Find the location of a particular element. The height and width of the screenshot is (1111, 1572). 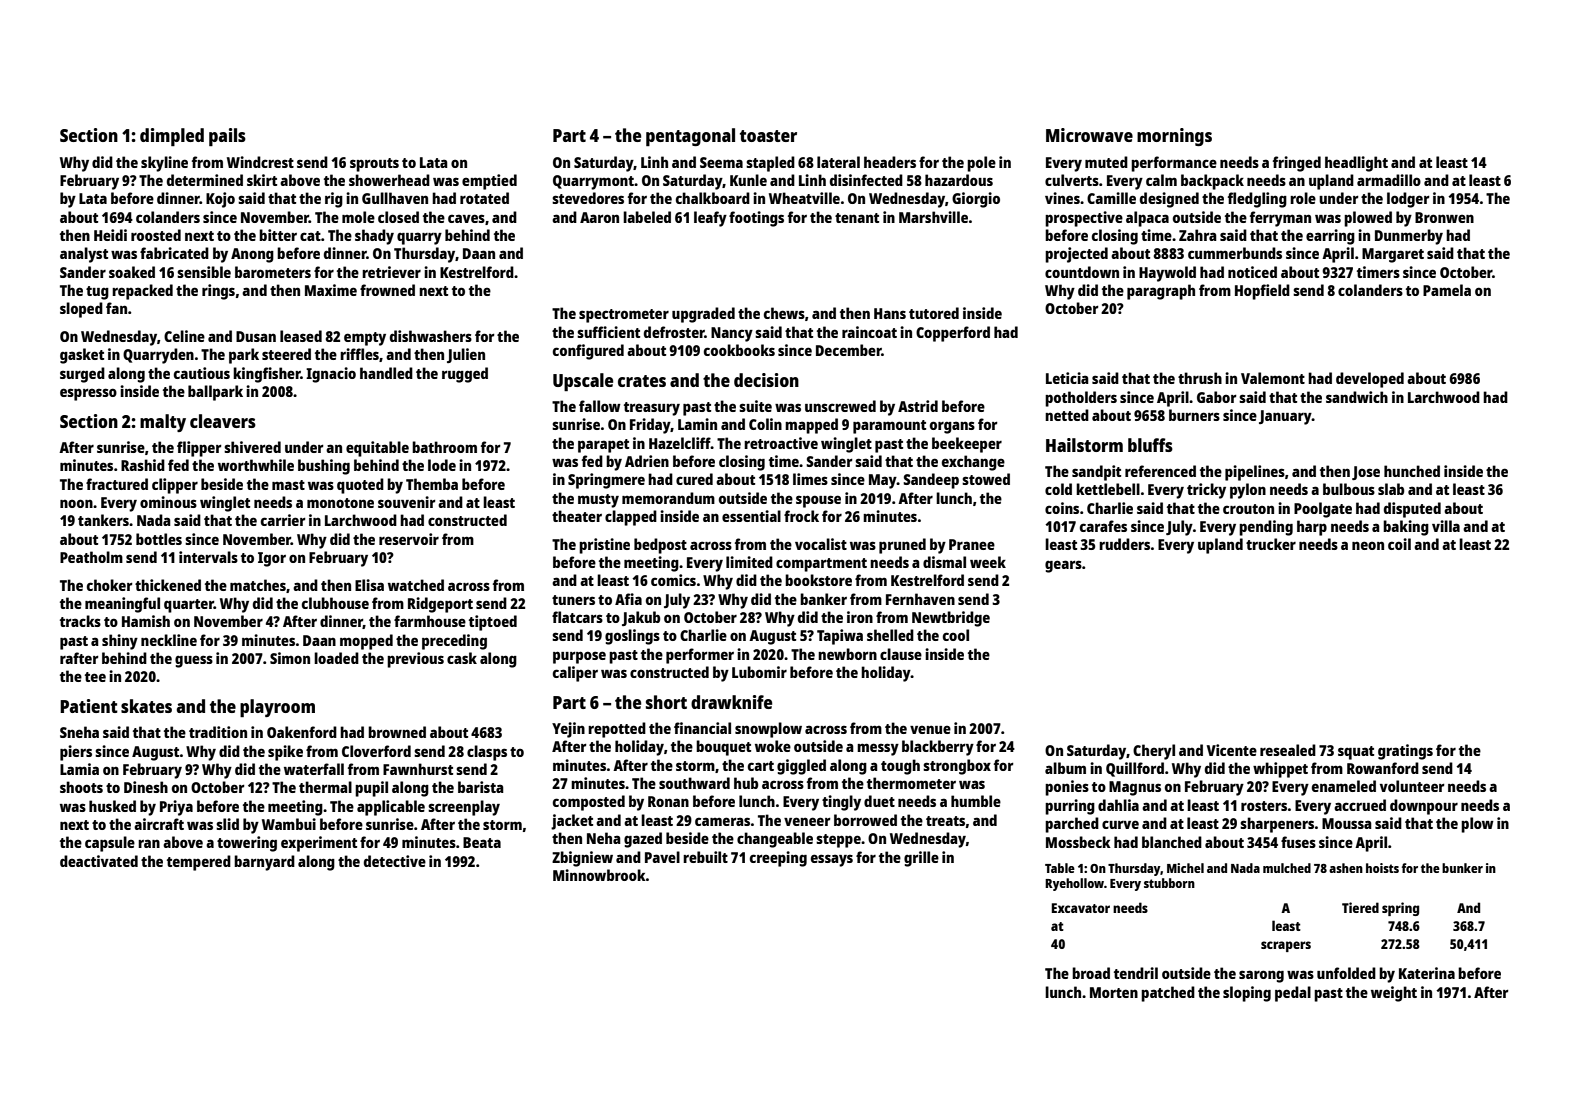

squat is located at coordinates (1356, 753).
